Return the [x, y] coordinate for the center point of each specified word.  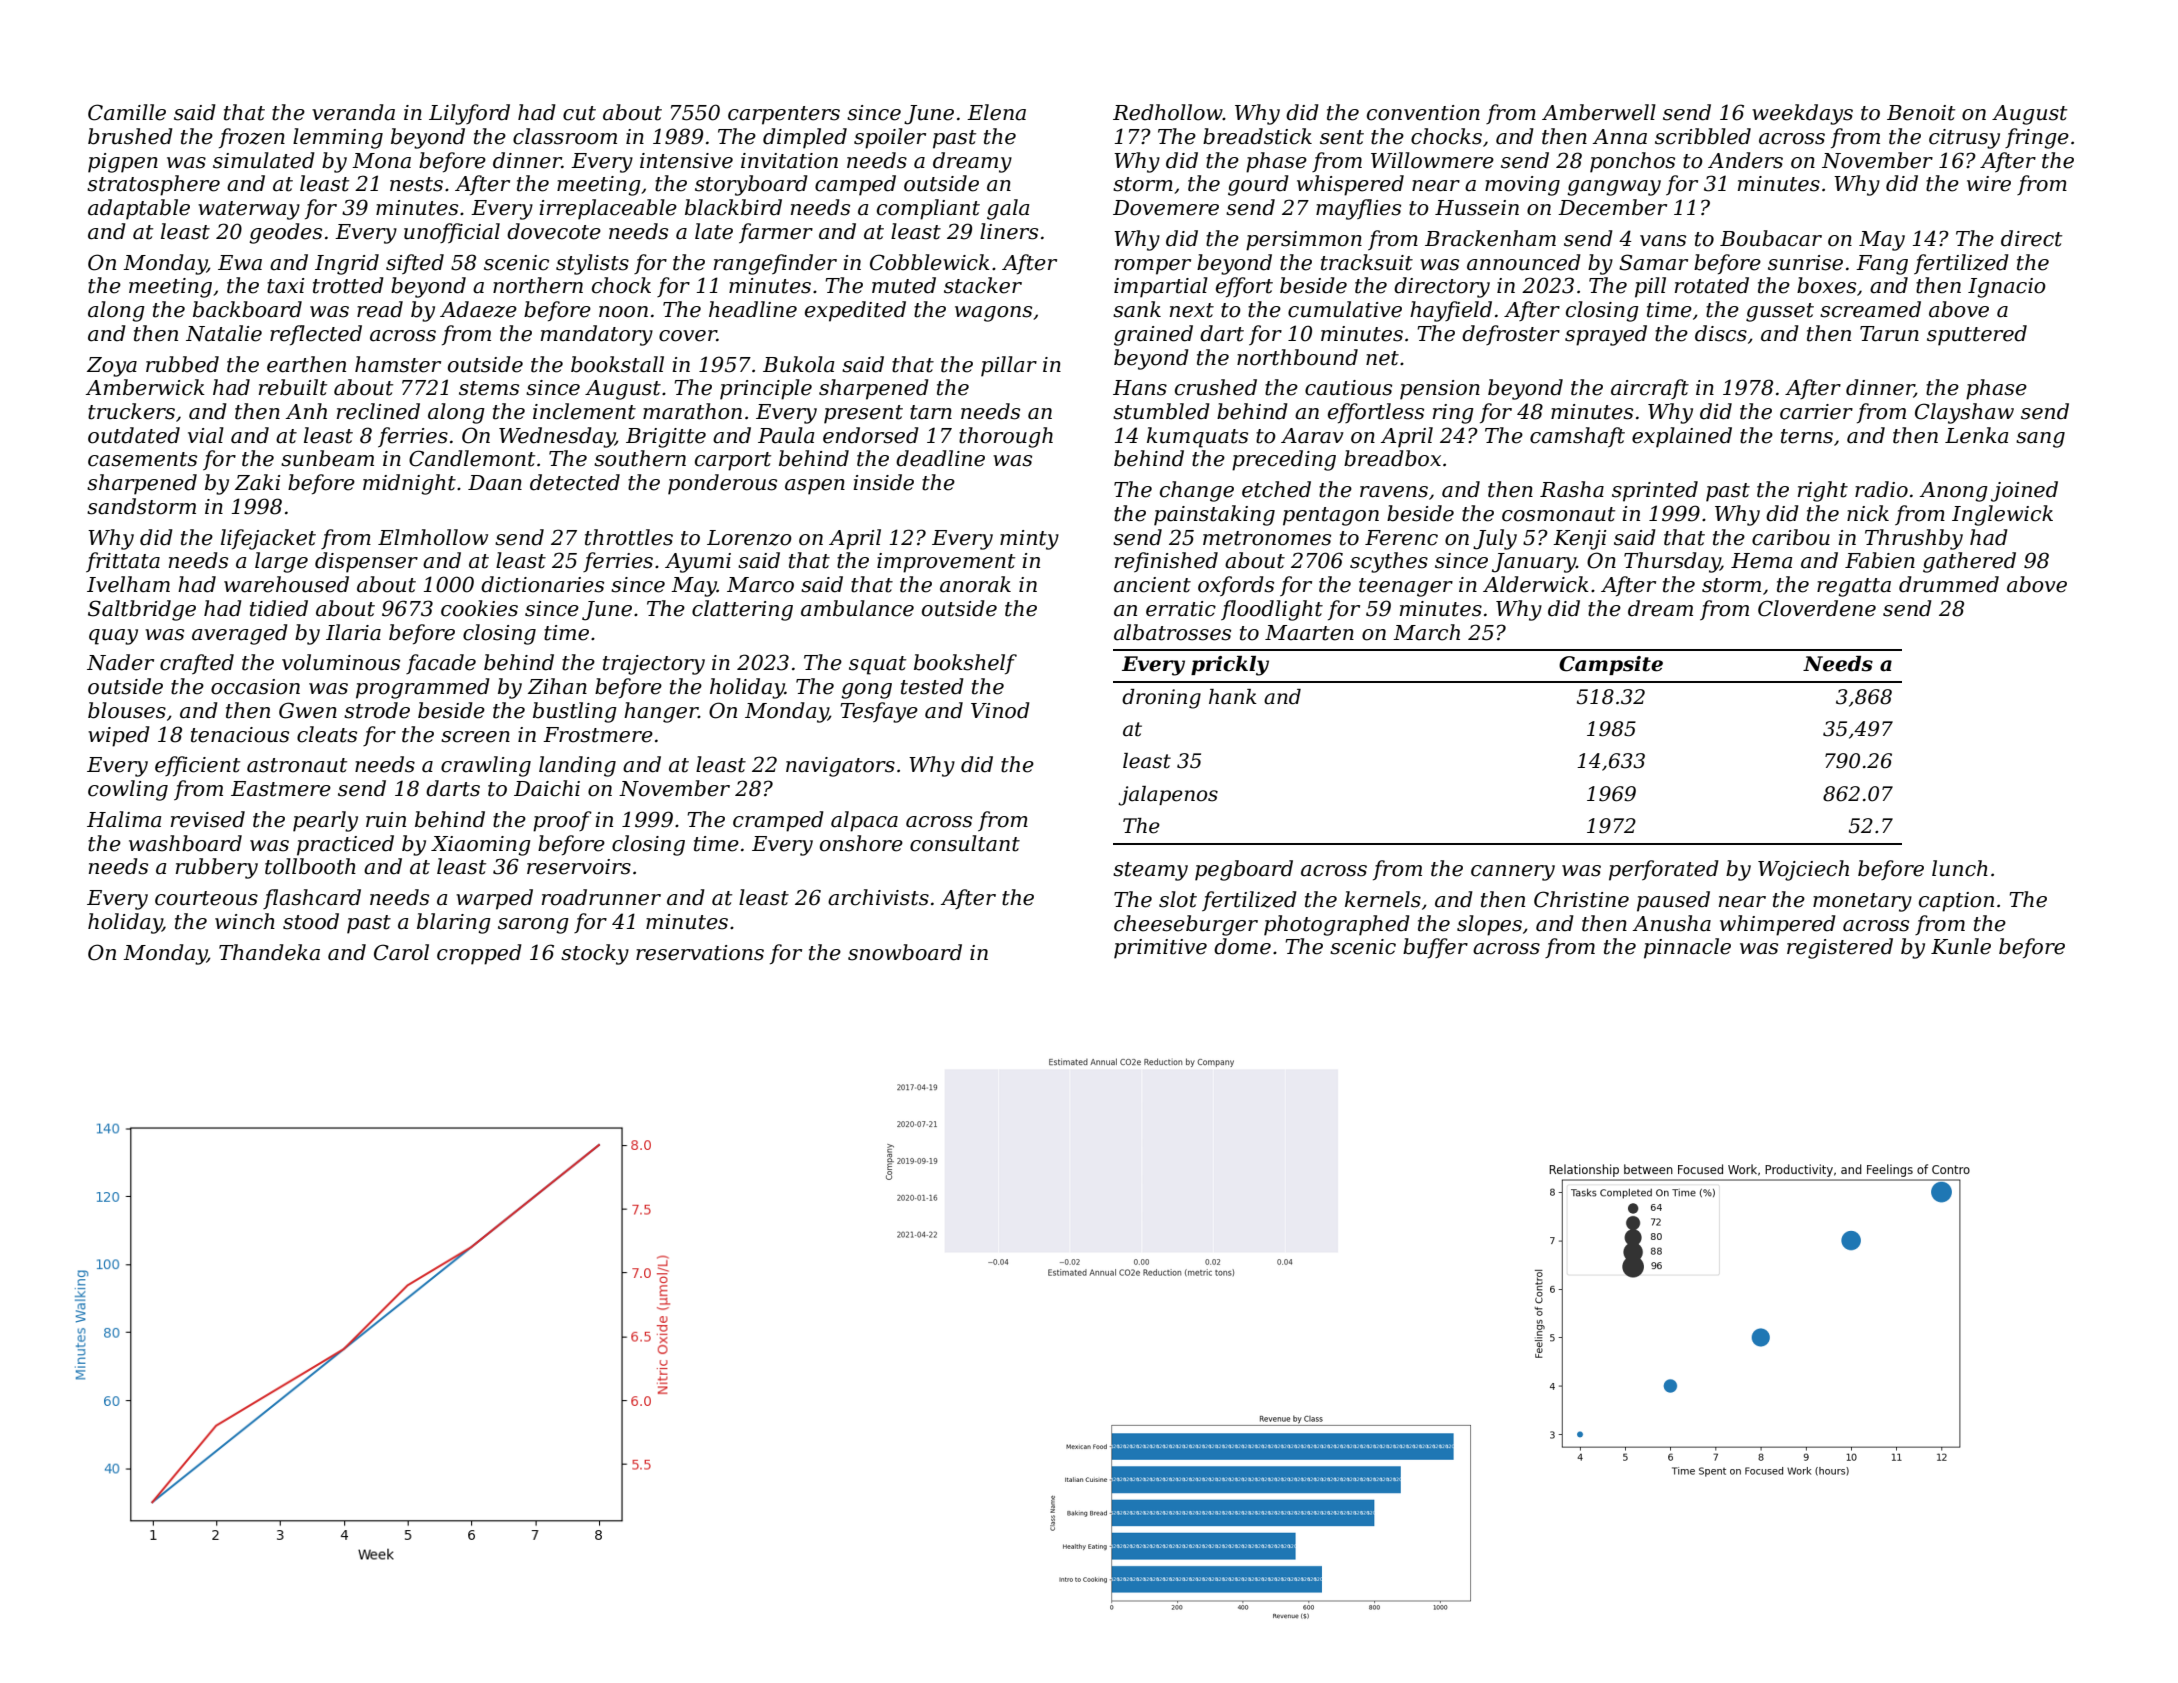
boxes [1826, 285]
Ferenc [1401, 538]
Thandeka [269, 952]
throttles [629, 537]
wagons [993, 314]
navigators [840, 767]
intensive [686, 161]
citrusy [1964, 139]
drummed [1949, 584]
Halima [124, 819]
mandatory [597, 335]
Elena [996, 112]
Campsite [1611, 665]
